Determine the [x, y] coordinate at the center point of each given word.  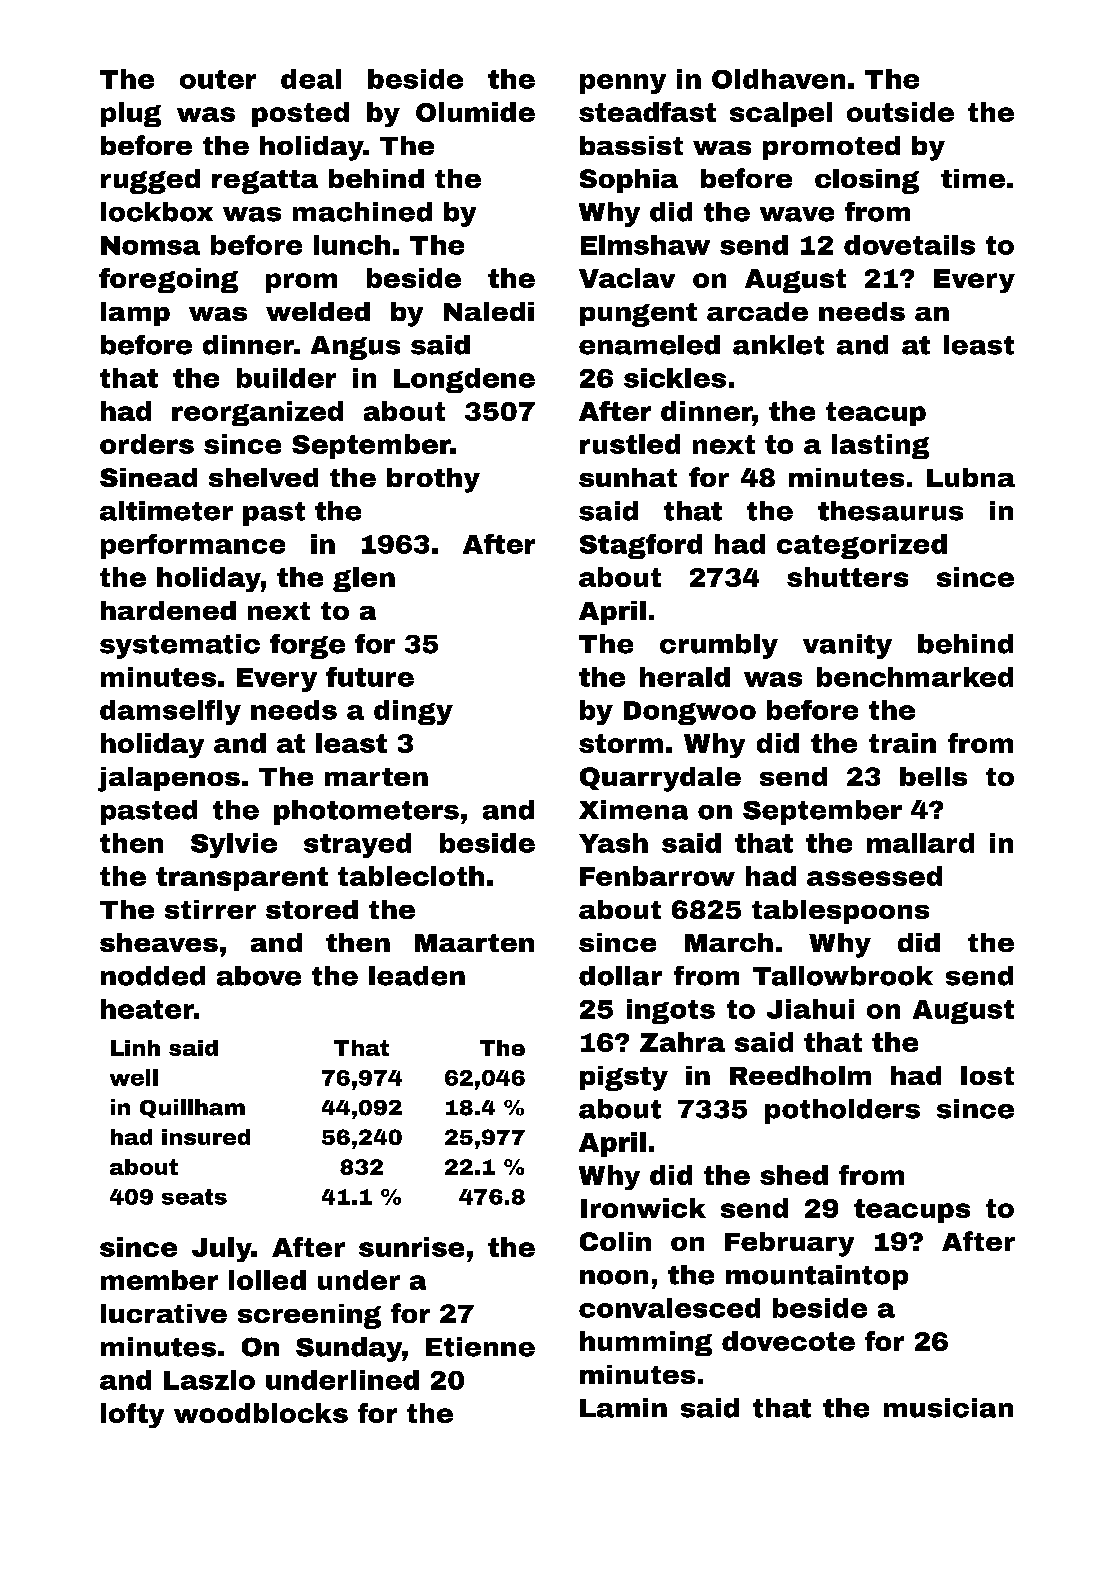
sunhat [628, 477]
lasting [880, 446]
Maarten [474, 943]
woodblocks [261, 1413]
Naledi [489, 311]
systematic [180, 646]
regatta [265, 182]
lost [987, 1075]
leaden [417, 976]
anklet [778, 345]
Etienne [480, 1347]
